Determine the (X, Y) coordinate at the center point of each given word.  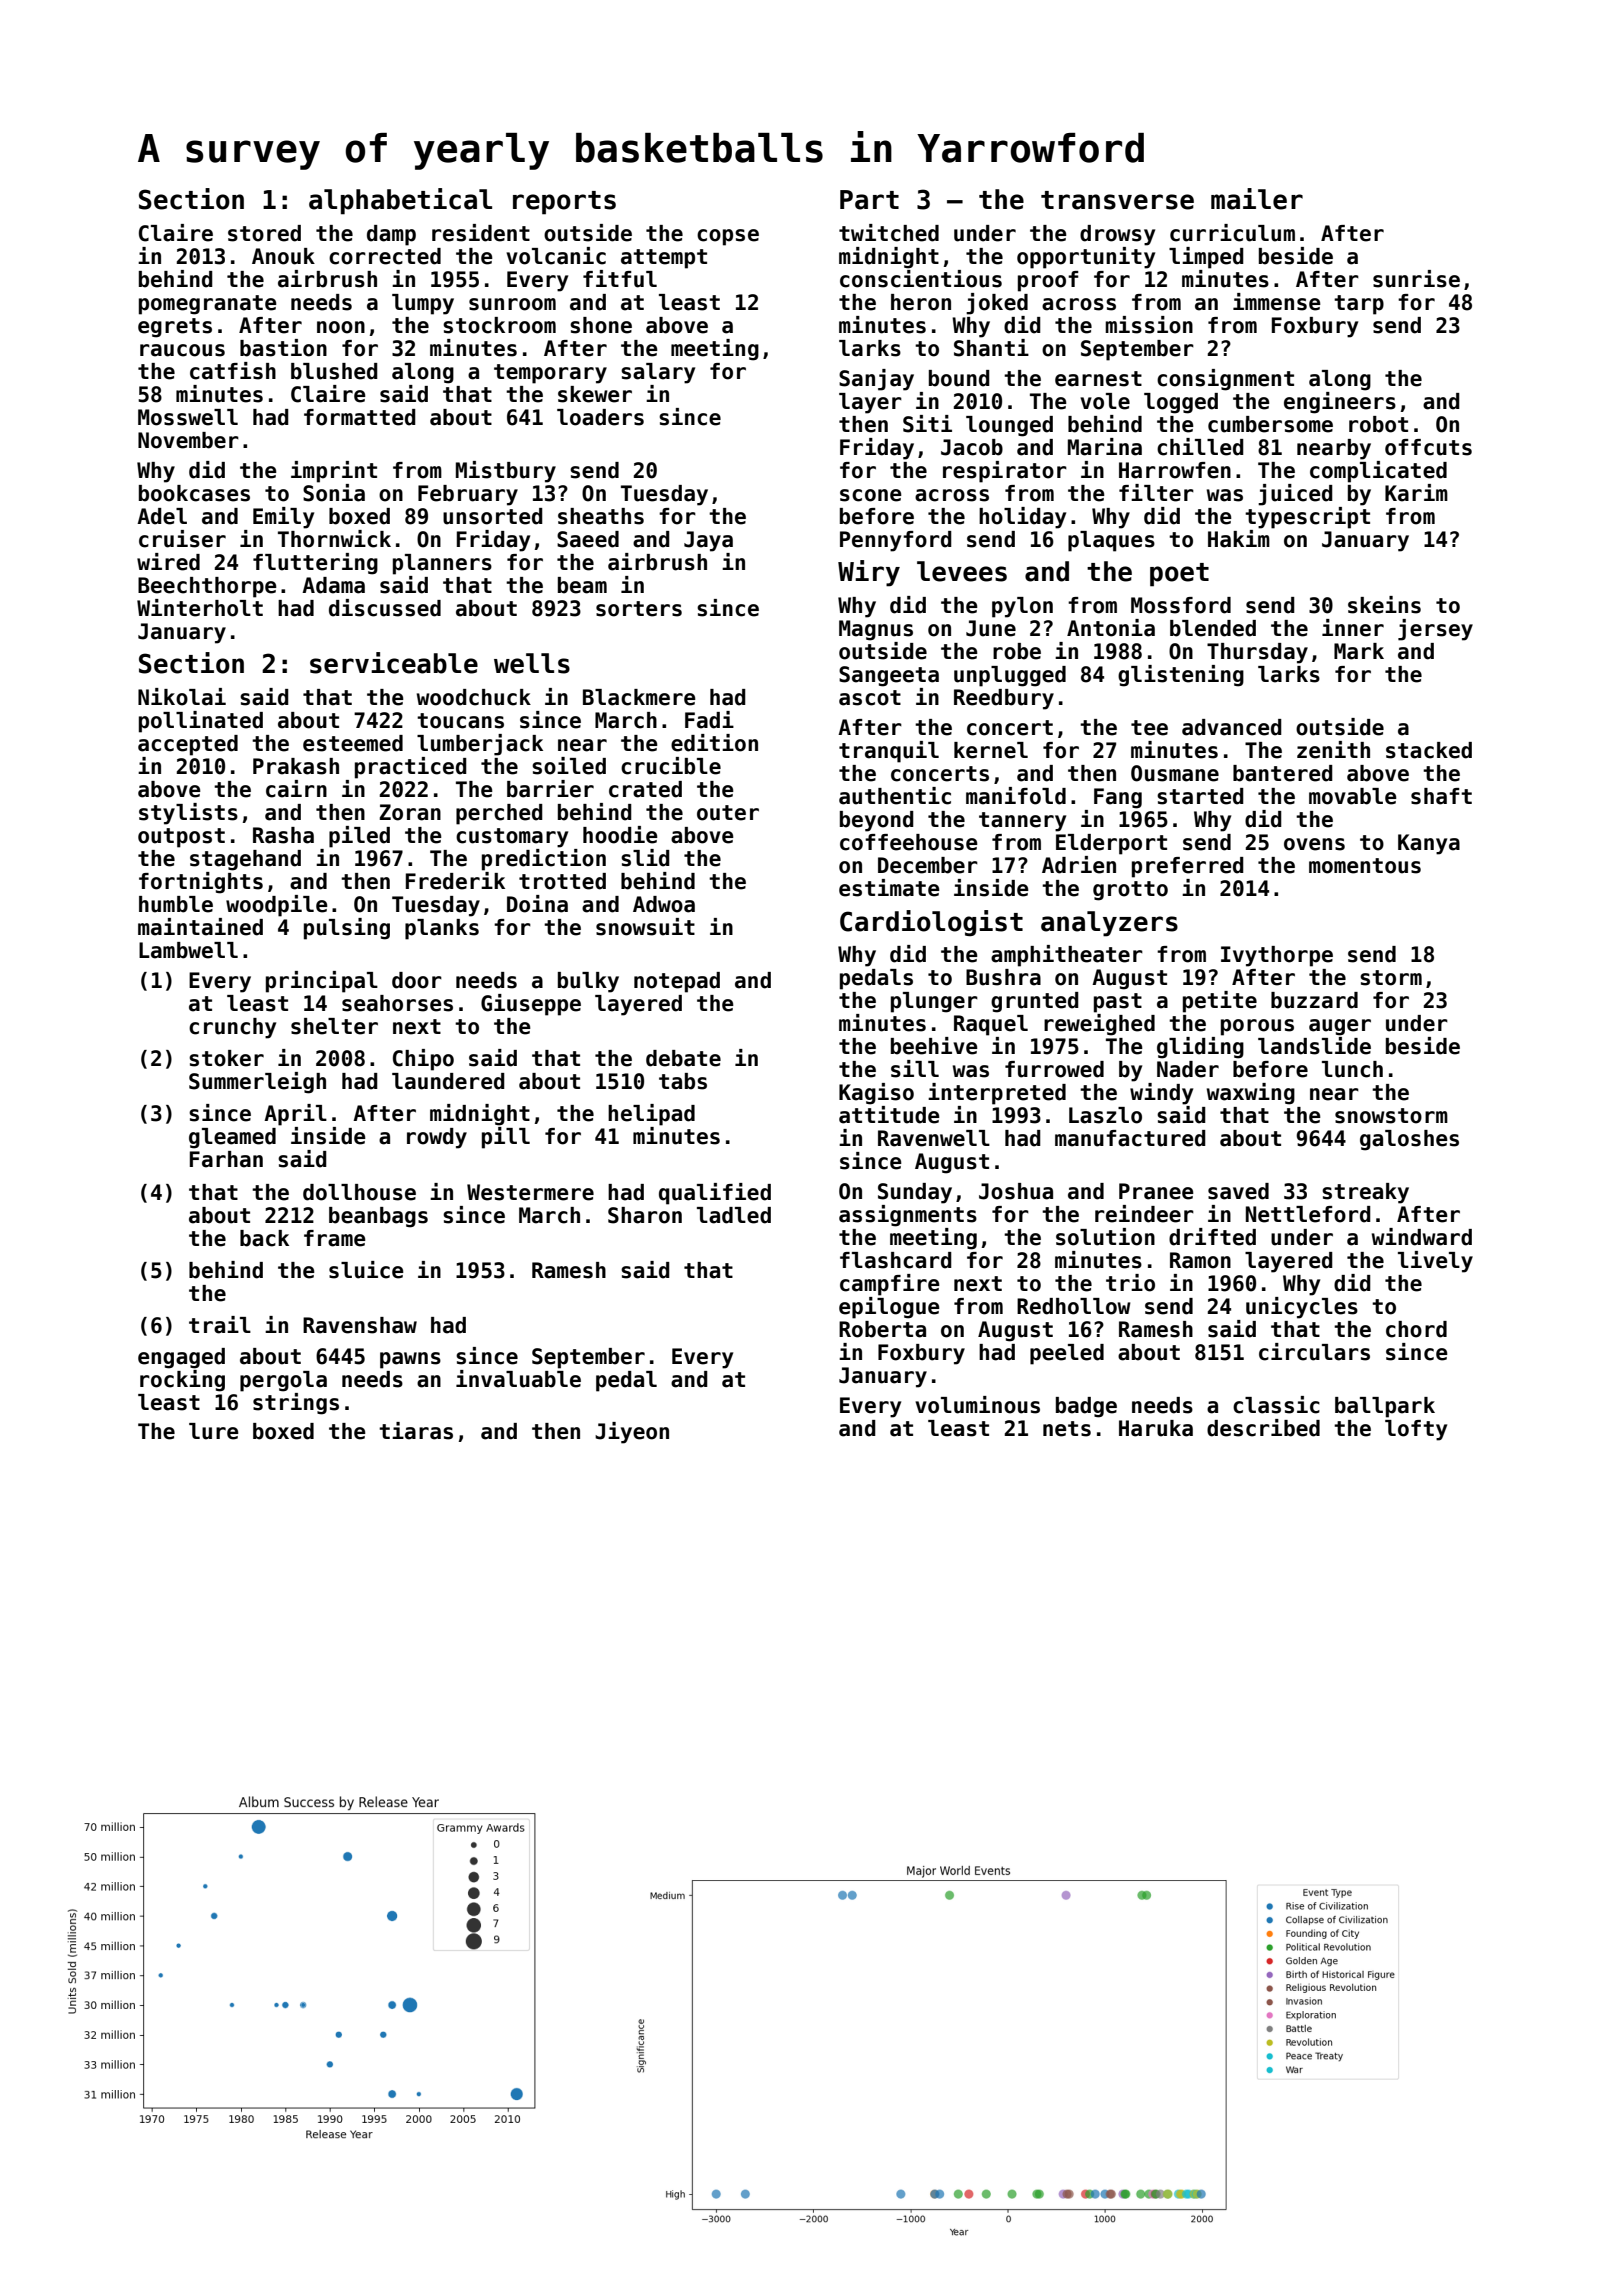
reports (564, 203)
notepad (677, 982)
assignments (908, 1216)
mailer (1257, 199)
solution (1105, 1237)
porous (1257, 1027)
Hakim (1239, 539)
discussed (385, 608)
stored (264, 233)
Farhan (226, 1159)
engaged (181, 1358)
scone (871, 495)
